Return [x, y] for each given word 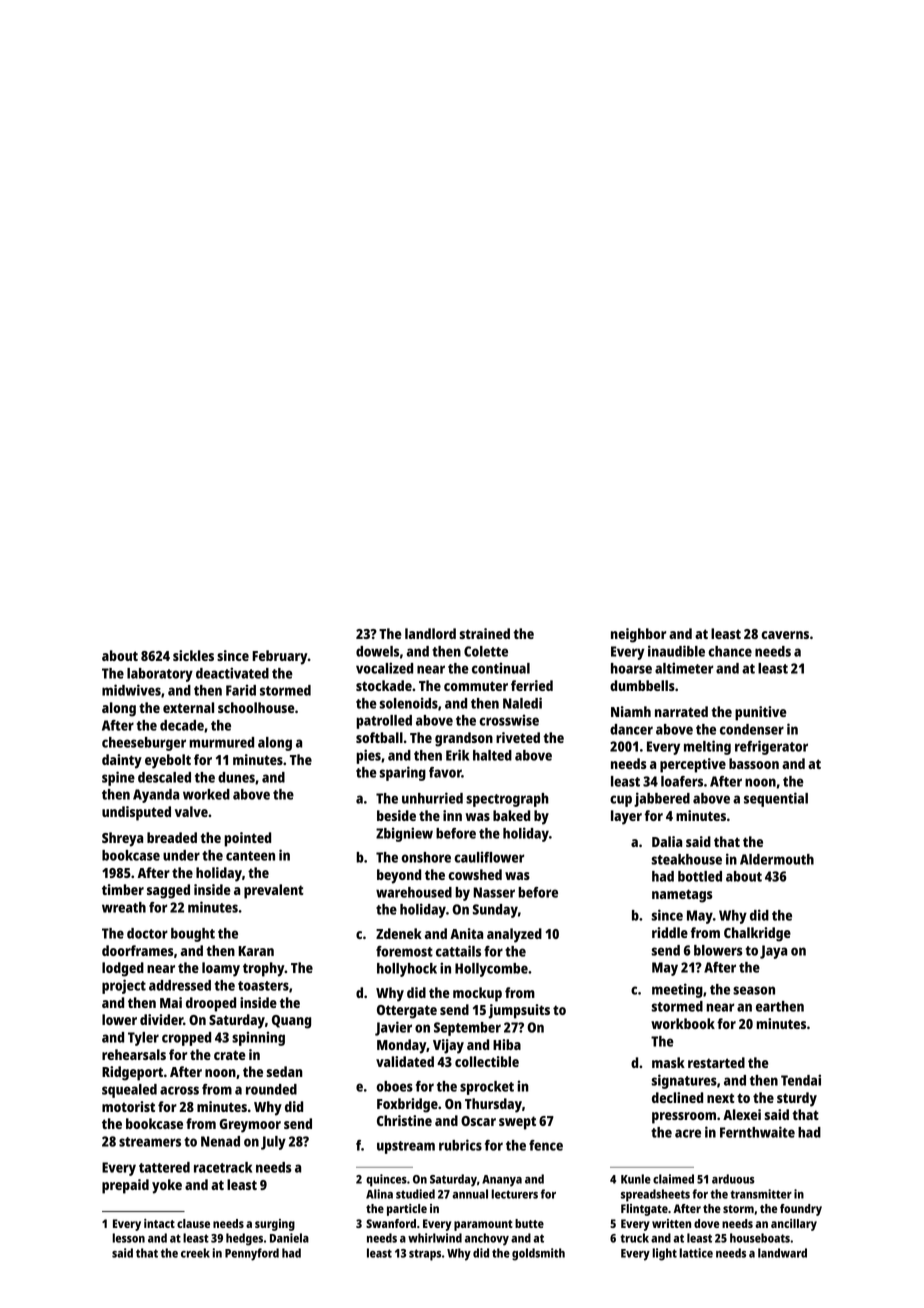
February [280, 657]
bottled [700, 876]
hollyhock [407, 970]
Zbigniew [404, 834]
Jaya [773, 952]
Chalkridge [757, 934]
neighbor [638, 635]
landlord [430, 633]
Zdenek [399, 933]
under [181, 855]
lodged [123, 969]
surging [275, 1225]
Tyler [143, 1039]
